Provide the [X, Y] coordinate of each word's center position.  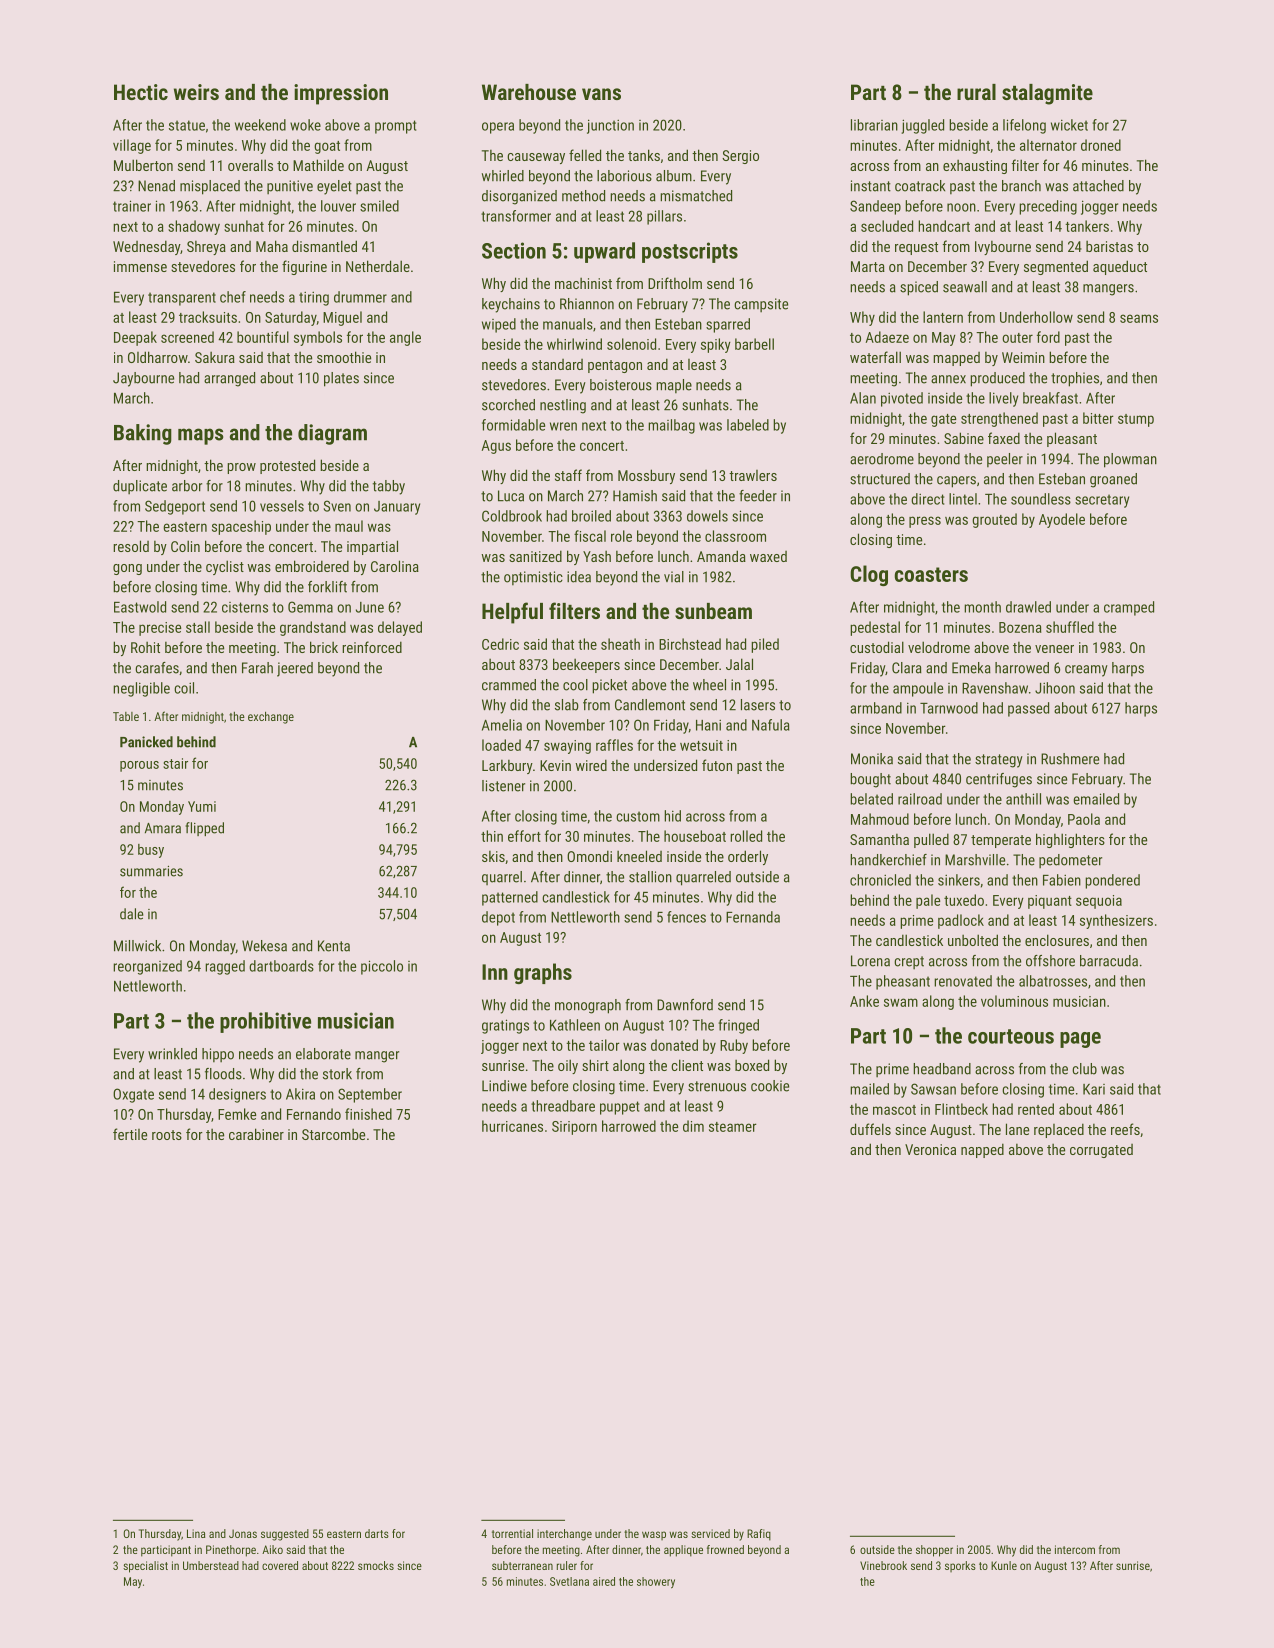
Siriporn [574, 1128]
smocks [376, 1565]
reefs [1125, 1129]
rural [976, 92]
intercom [1075, 1549]
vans [601, 94]
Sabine [964, 438]
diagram [332, 434]
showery [656, 1583]
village [132, 146]
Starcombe [333, 1134]
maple [674, 386]
